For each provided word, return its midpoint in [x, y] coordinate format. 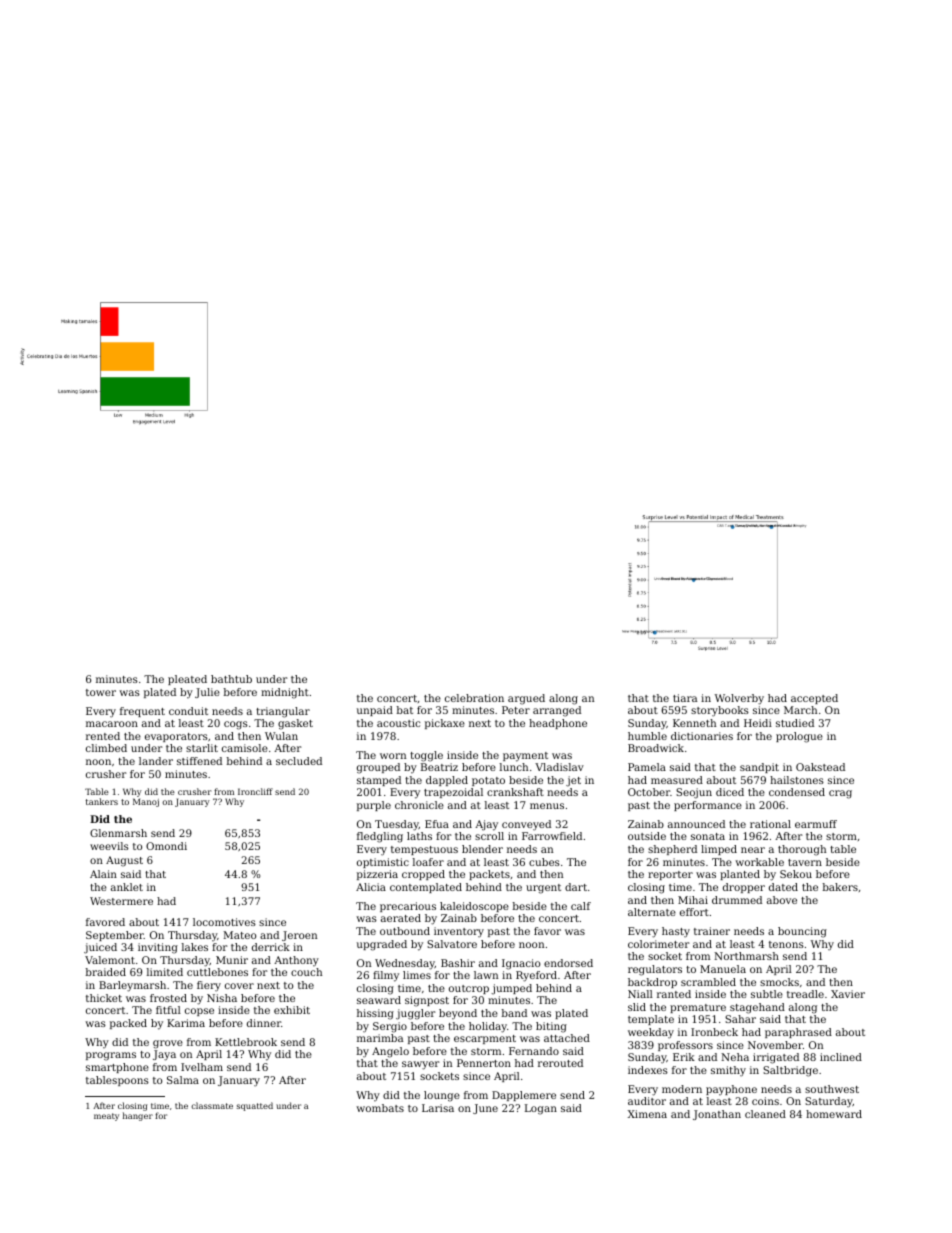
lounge [442, 1096]
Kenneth [694, 723]
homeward [834, 1114]
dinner [264, 1023]
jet [573, 781]
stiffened [199, 761]
